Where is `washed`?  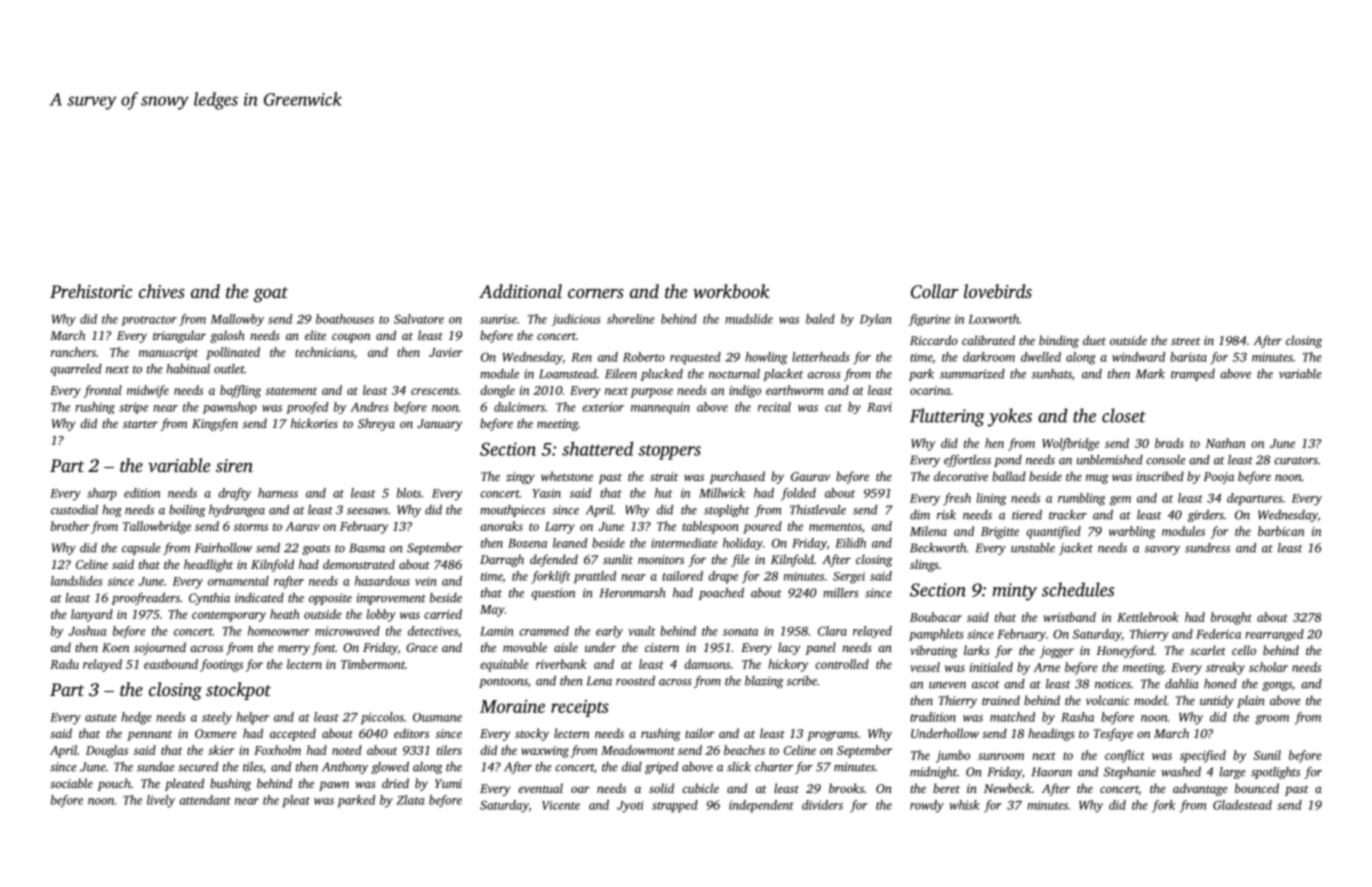 washed is located at coordinates (1181, 772).
